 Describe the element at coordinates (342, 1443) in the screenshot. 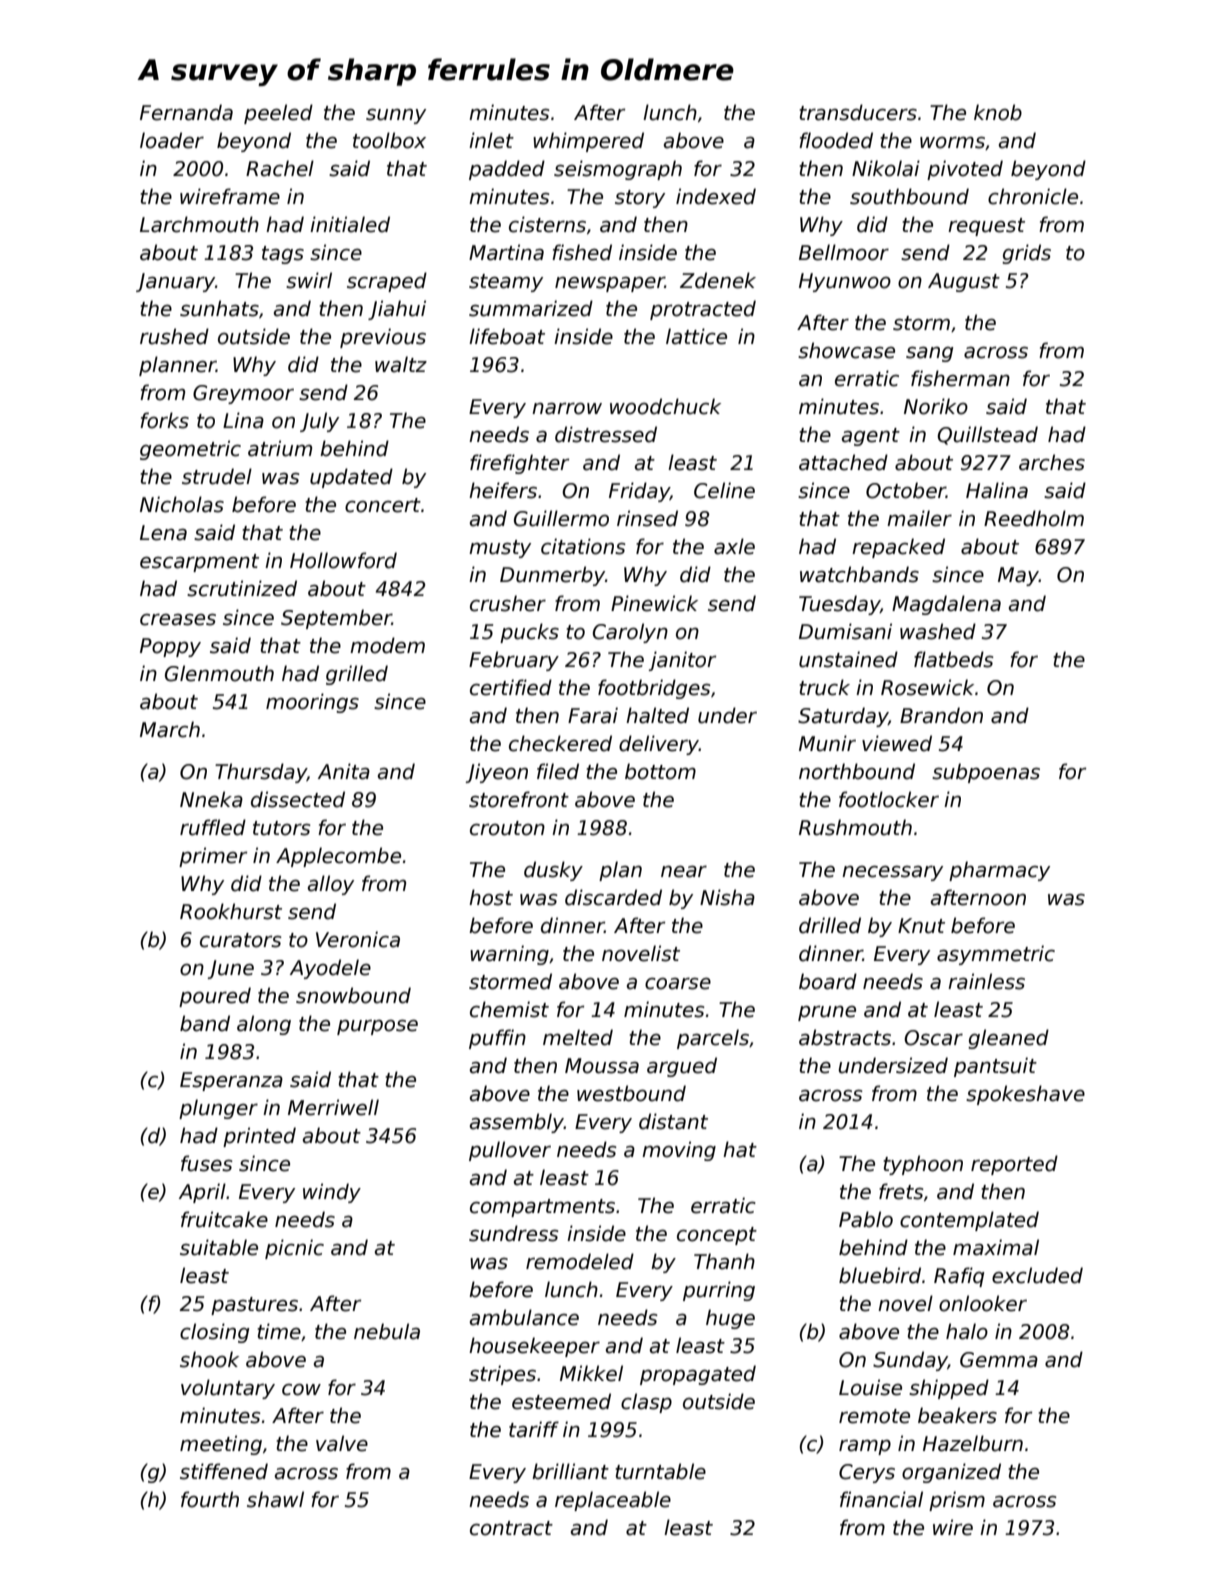

I see `valve` at that location.
